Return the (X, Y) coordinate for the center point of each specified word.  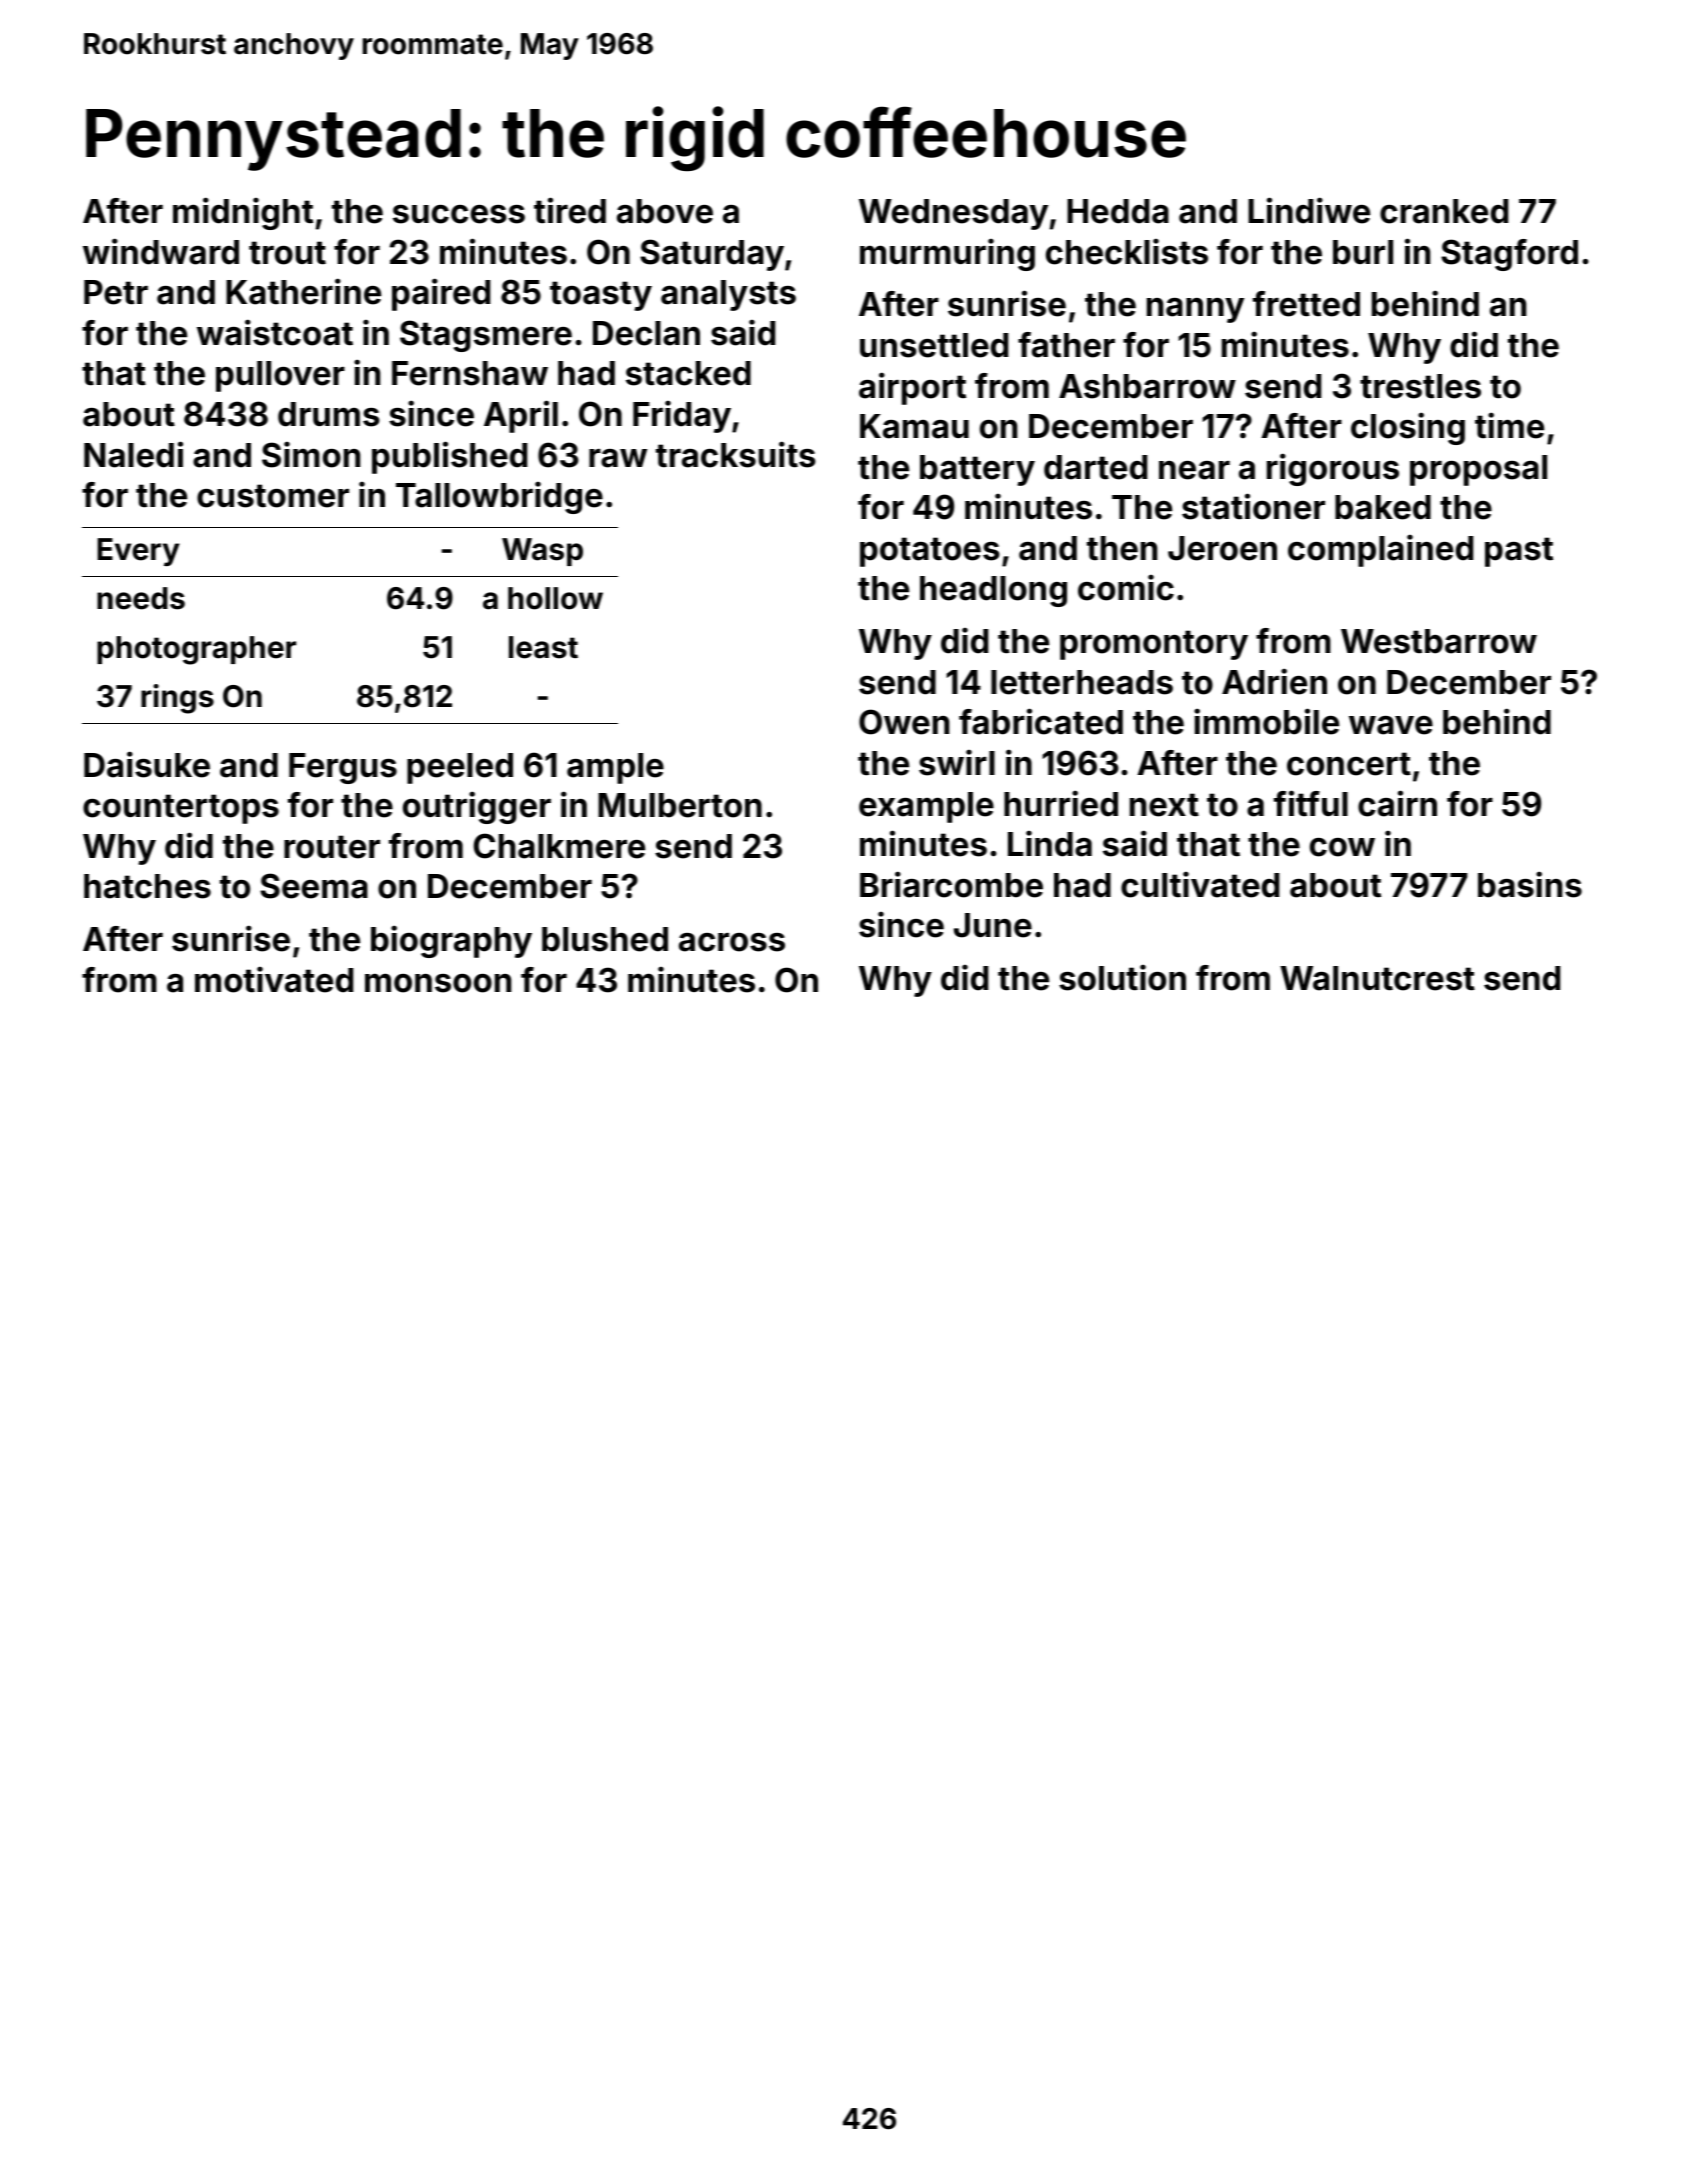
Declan (646, 333)
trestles (1420, 386)
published (449, 457)
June (993, 925)
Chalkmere (559, 846)
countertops (181, 809)
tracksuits (736, 454)
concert (1349, 764)
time (1509, 425)
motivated (274, 979)
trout (287, 253)
